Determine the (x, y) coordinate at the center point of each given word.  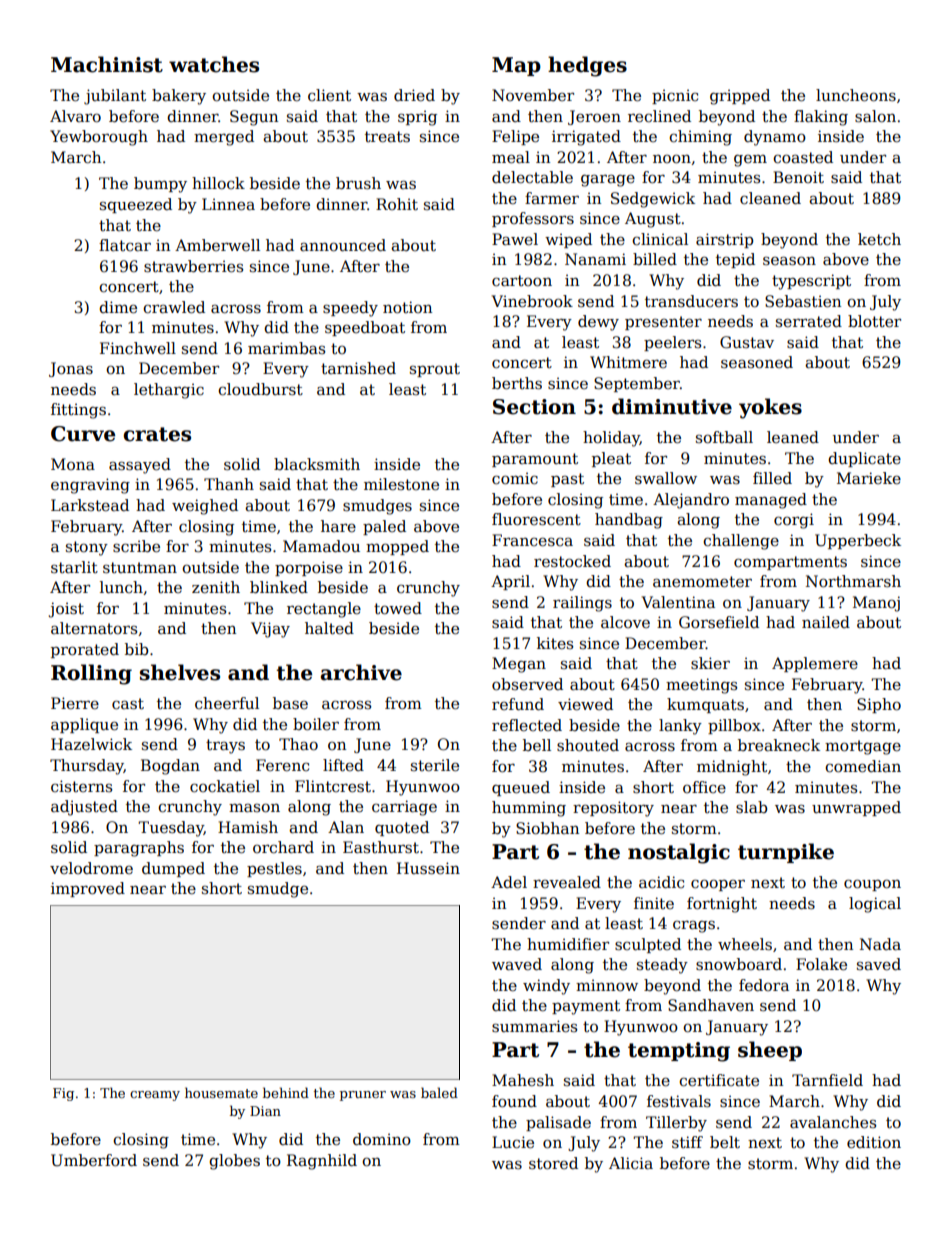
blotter (874, 321)
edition (874, 1142)
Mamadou (321, 546)
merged (224, 138)
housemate (221, 1092)
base (290, 703)
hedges (587, 66)
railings (582, 604)
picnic (675, 96)
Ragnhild (322, 1162)
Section (534, 407)
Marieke (869, 478)
